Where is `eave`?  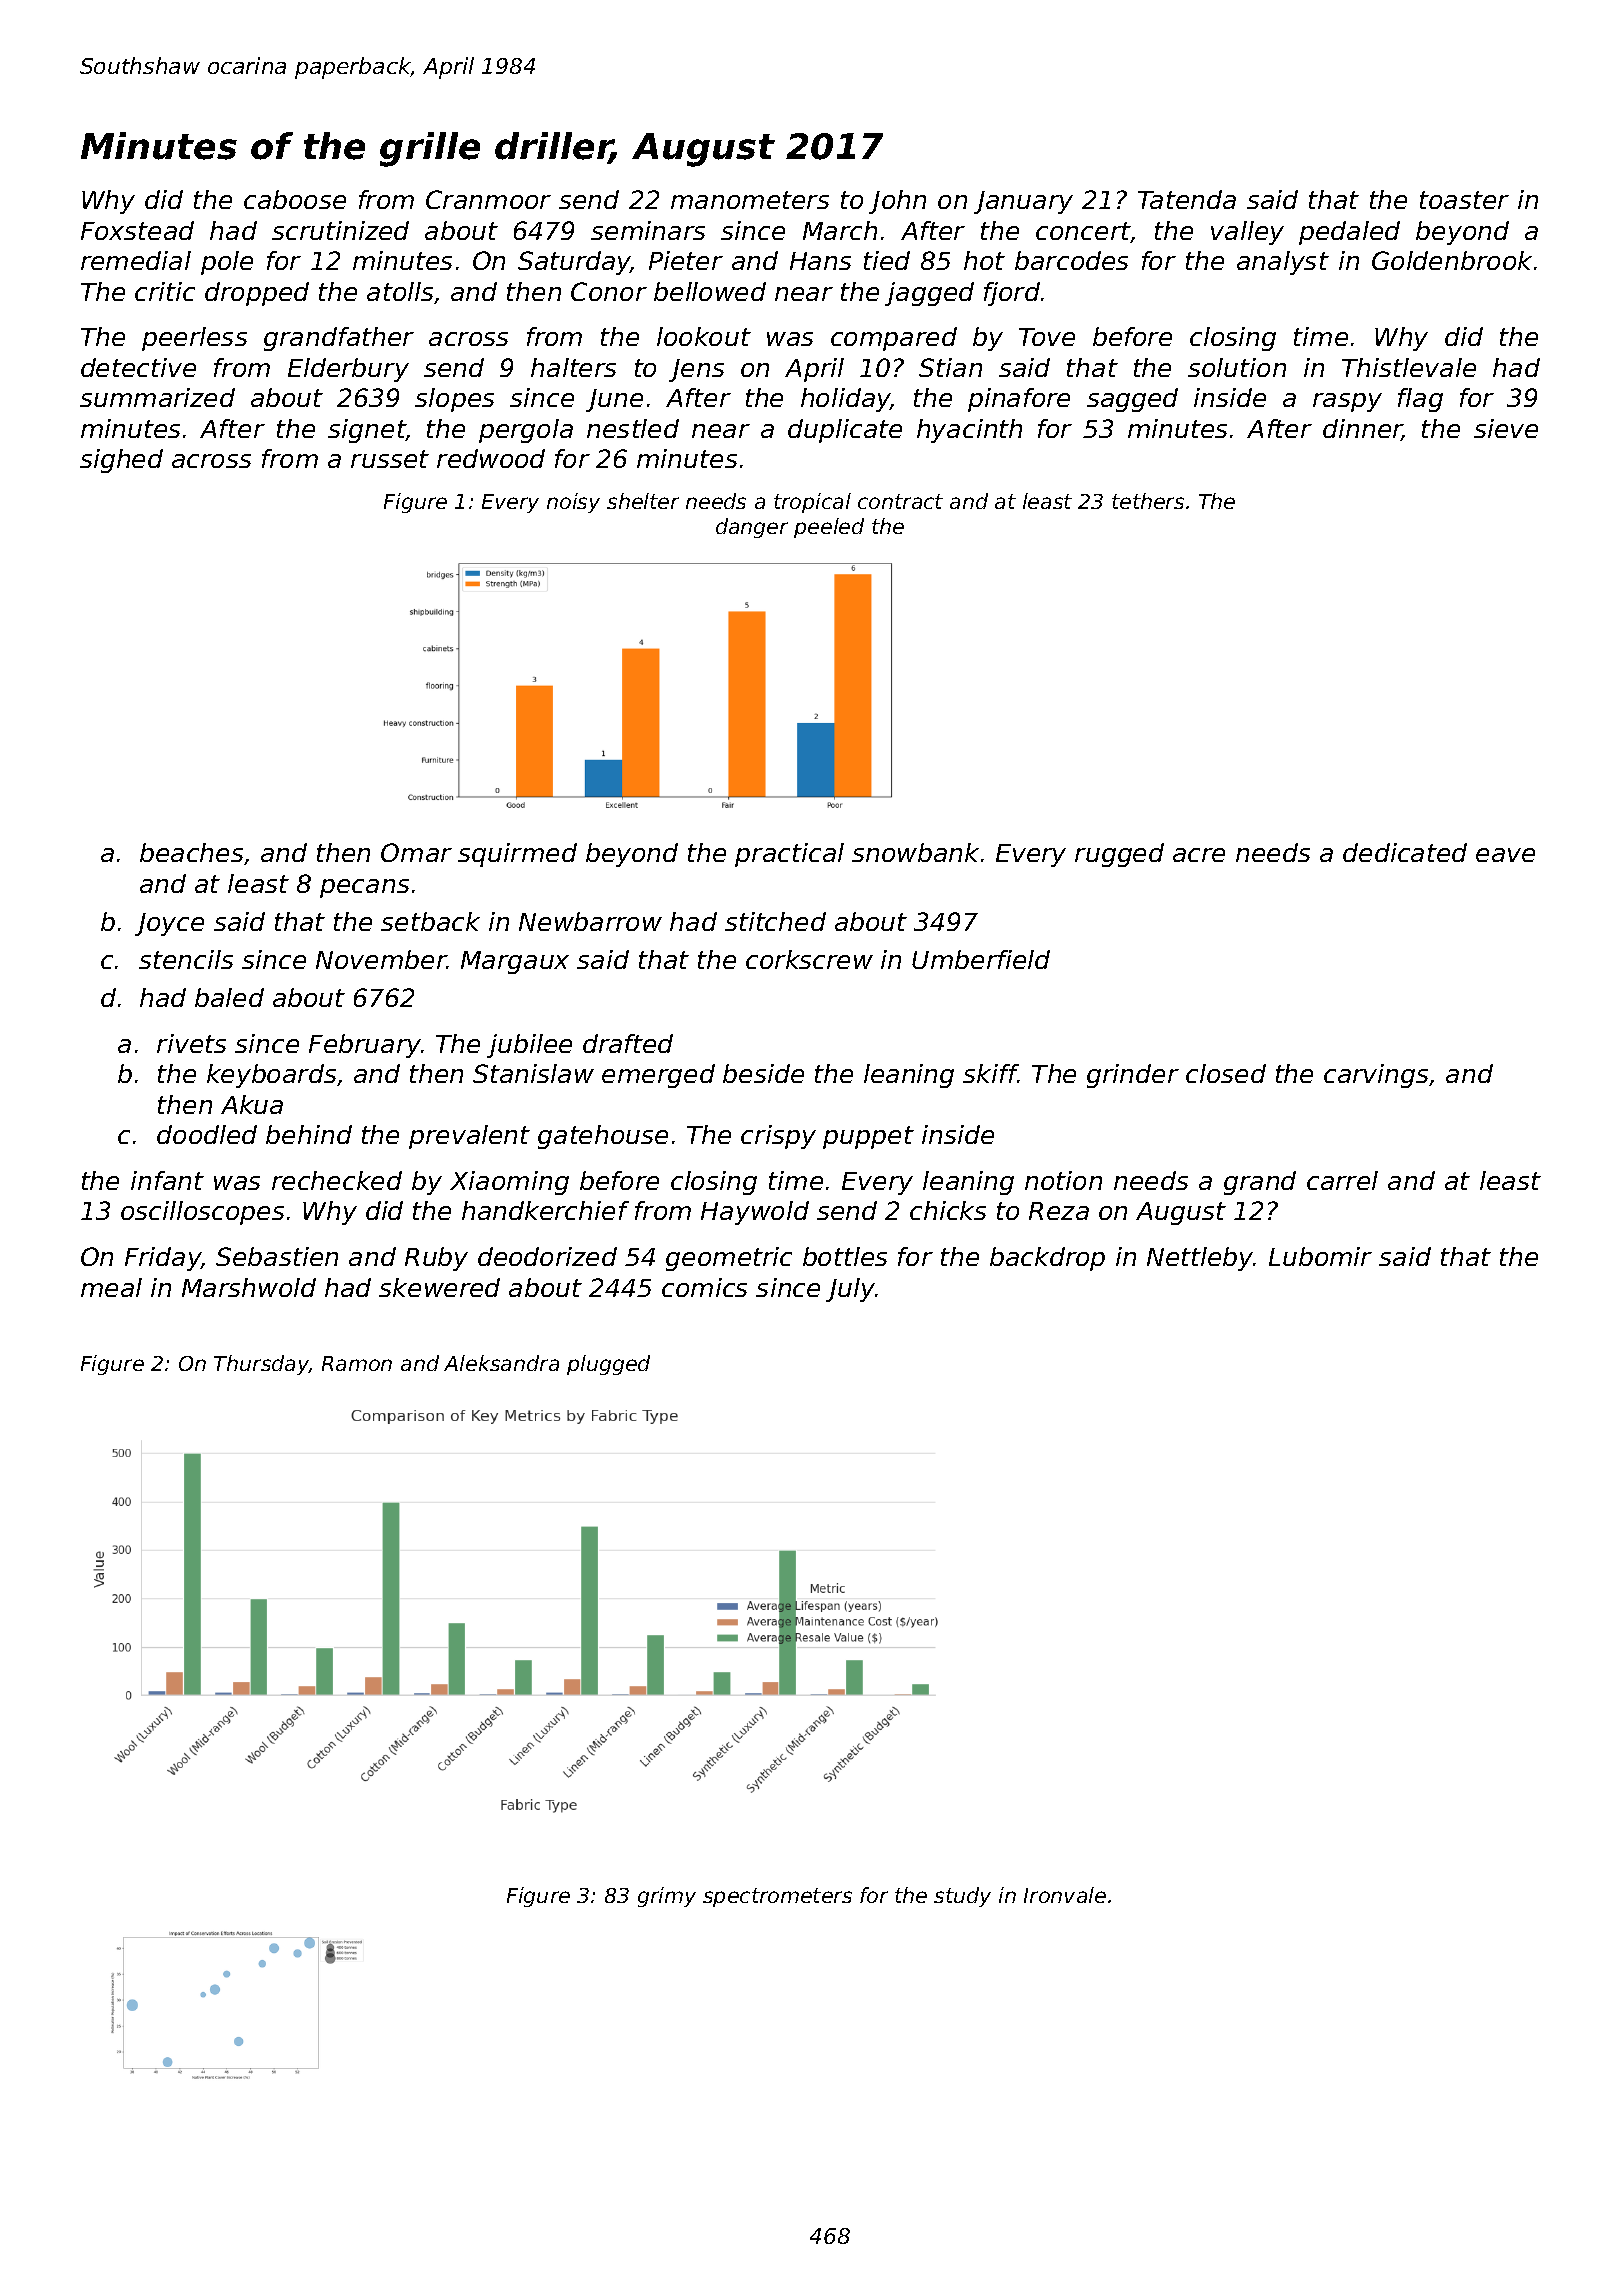 eave is located at coordinates (1505, 855).
